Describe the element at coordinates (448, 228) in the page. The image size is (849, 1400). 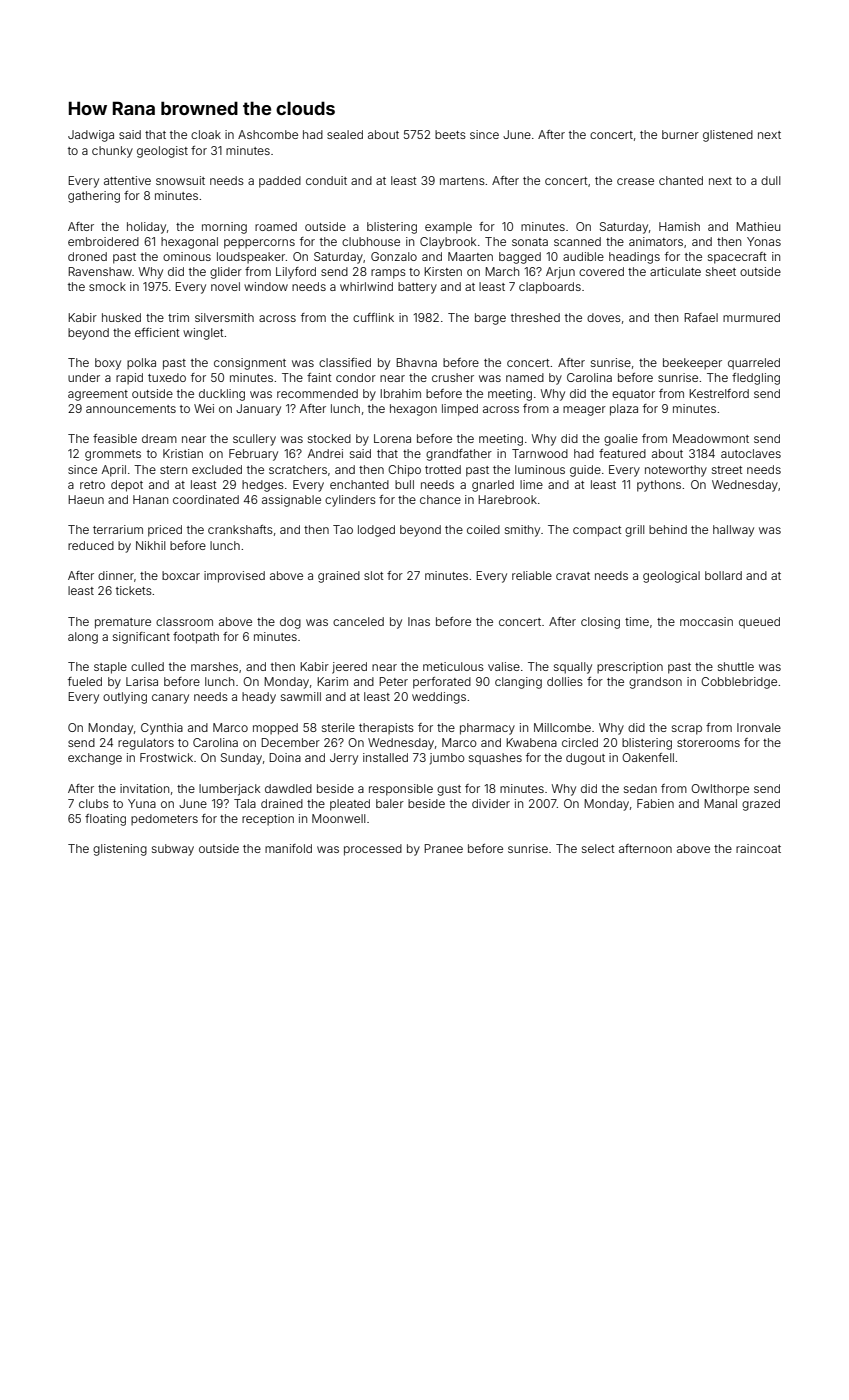
I see `example` at that location.
